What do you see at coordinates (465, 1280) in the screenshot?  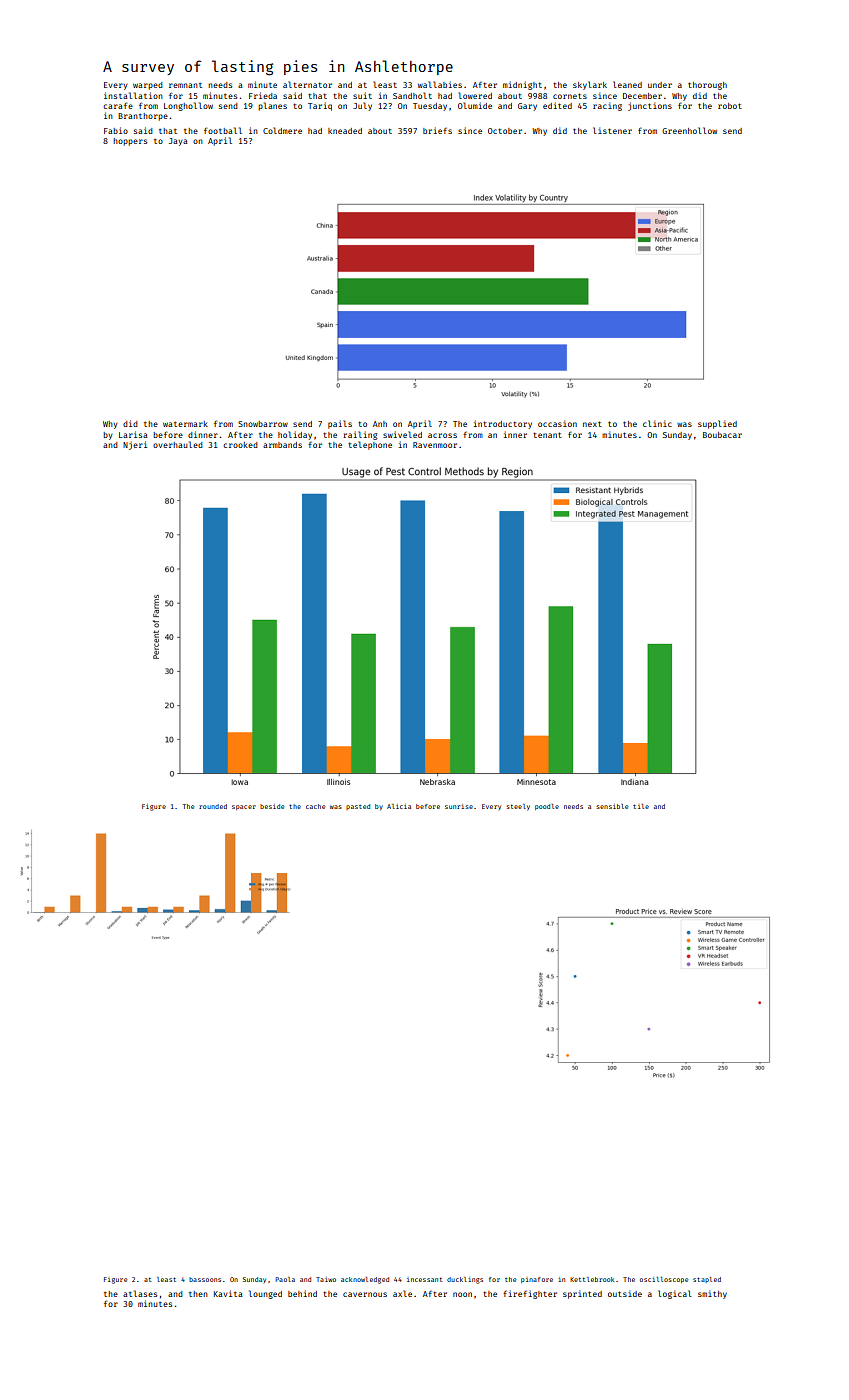 I see `ducklings` at bounding box center [465, 1280].
